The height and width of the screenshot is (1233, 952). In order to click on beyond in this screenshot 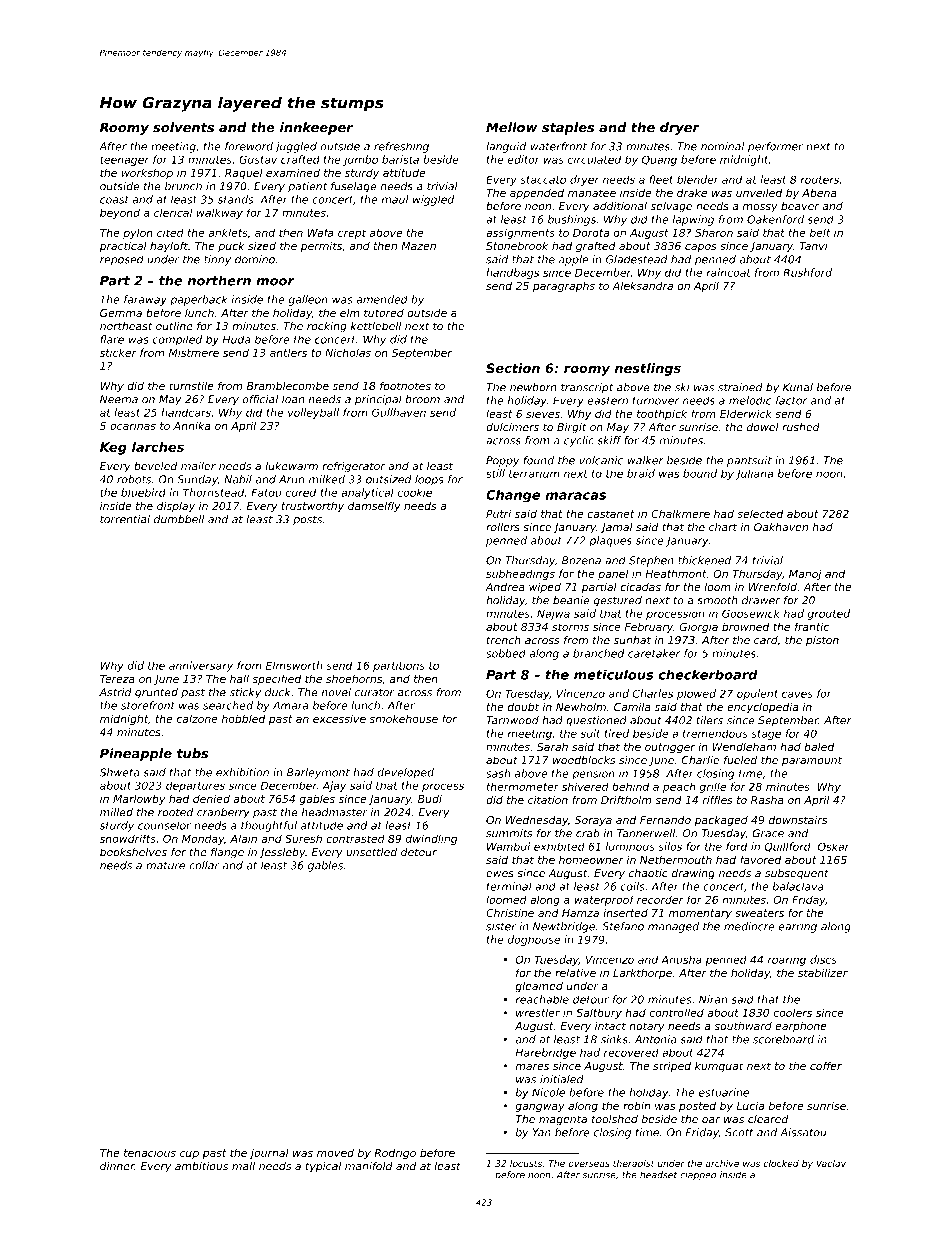, I will do `click(120, 213)`.
